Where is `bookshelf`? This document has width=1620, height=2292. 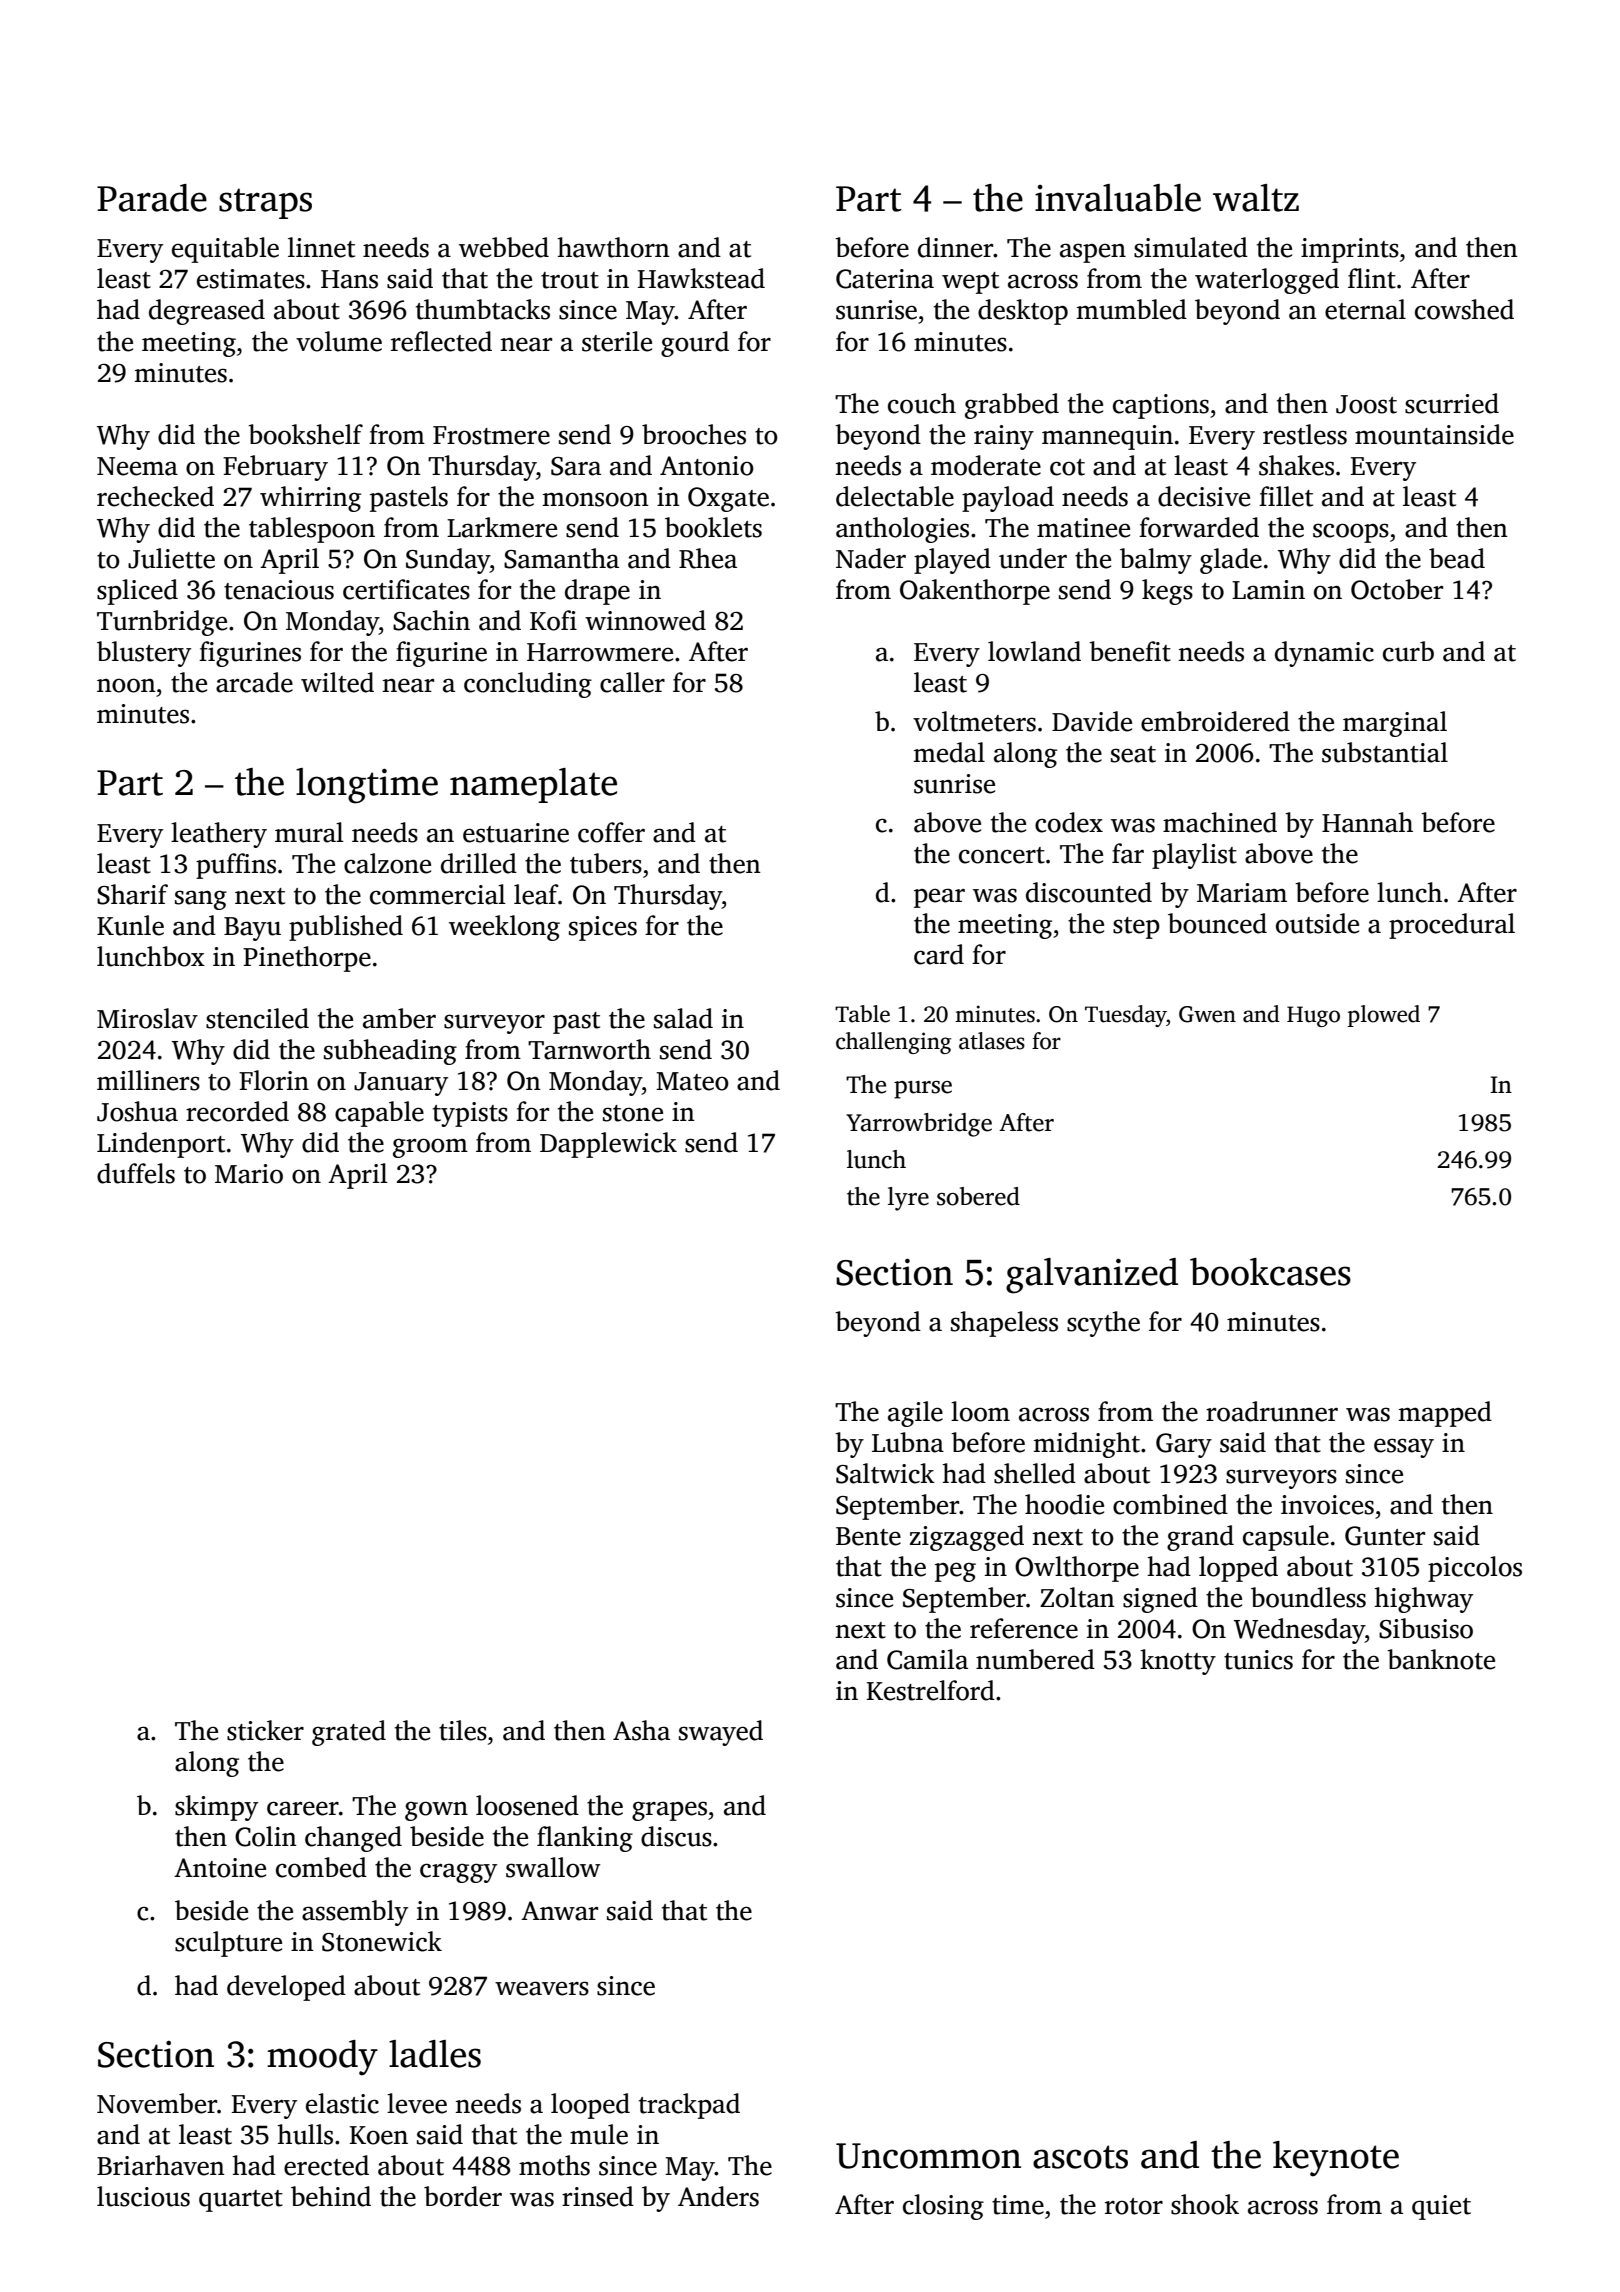
bookshelf is located at coordinates (305, 434).
